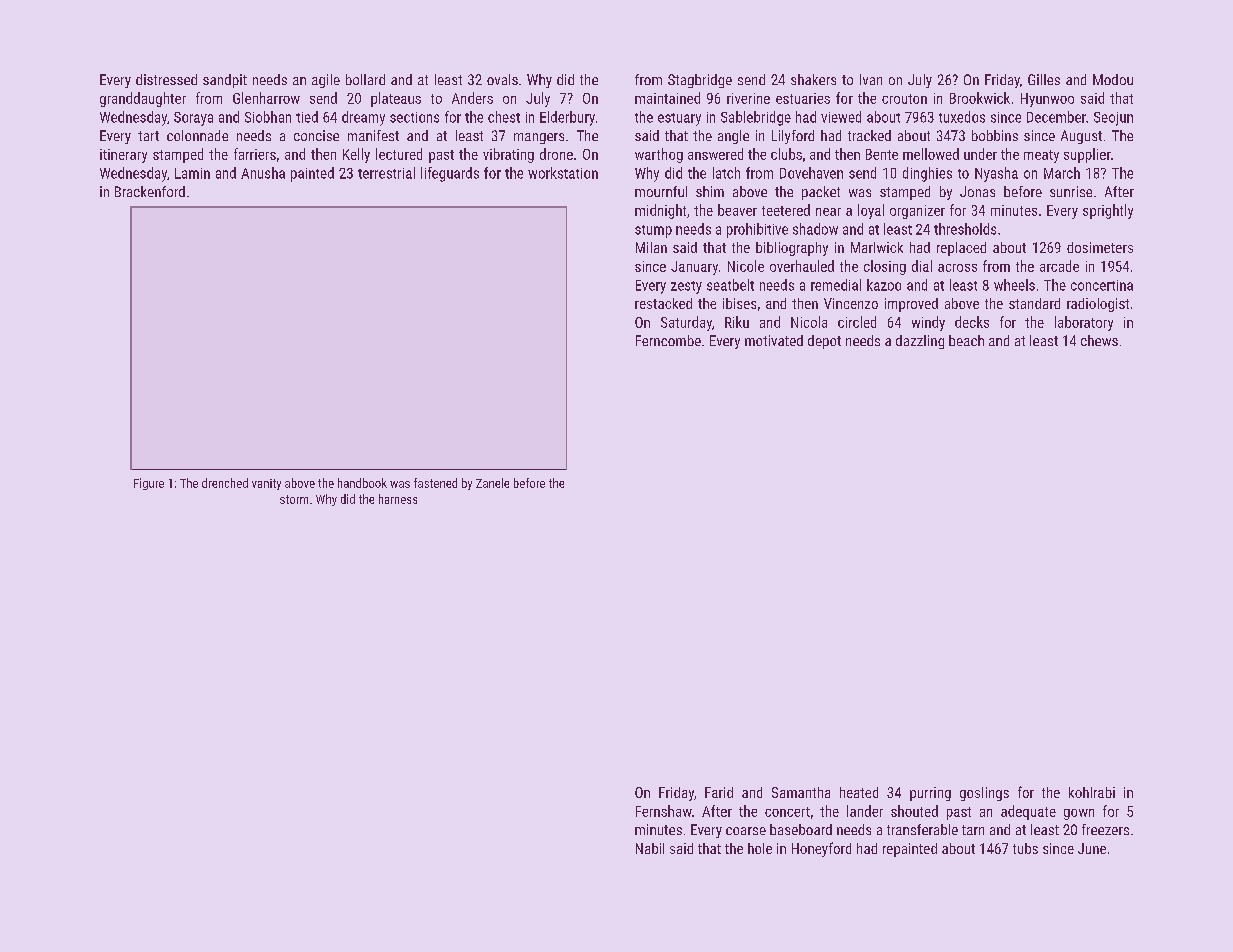 The image size is (1233, 952). I want to click on maintained, so click(667, 98).
